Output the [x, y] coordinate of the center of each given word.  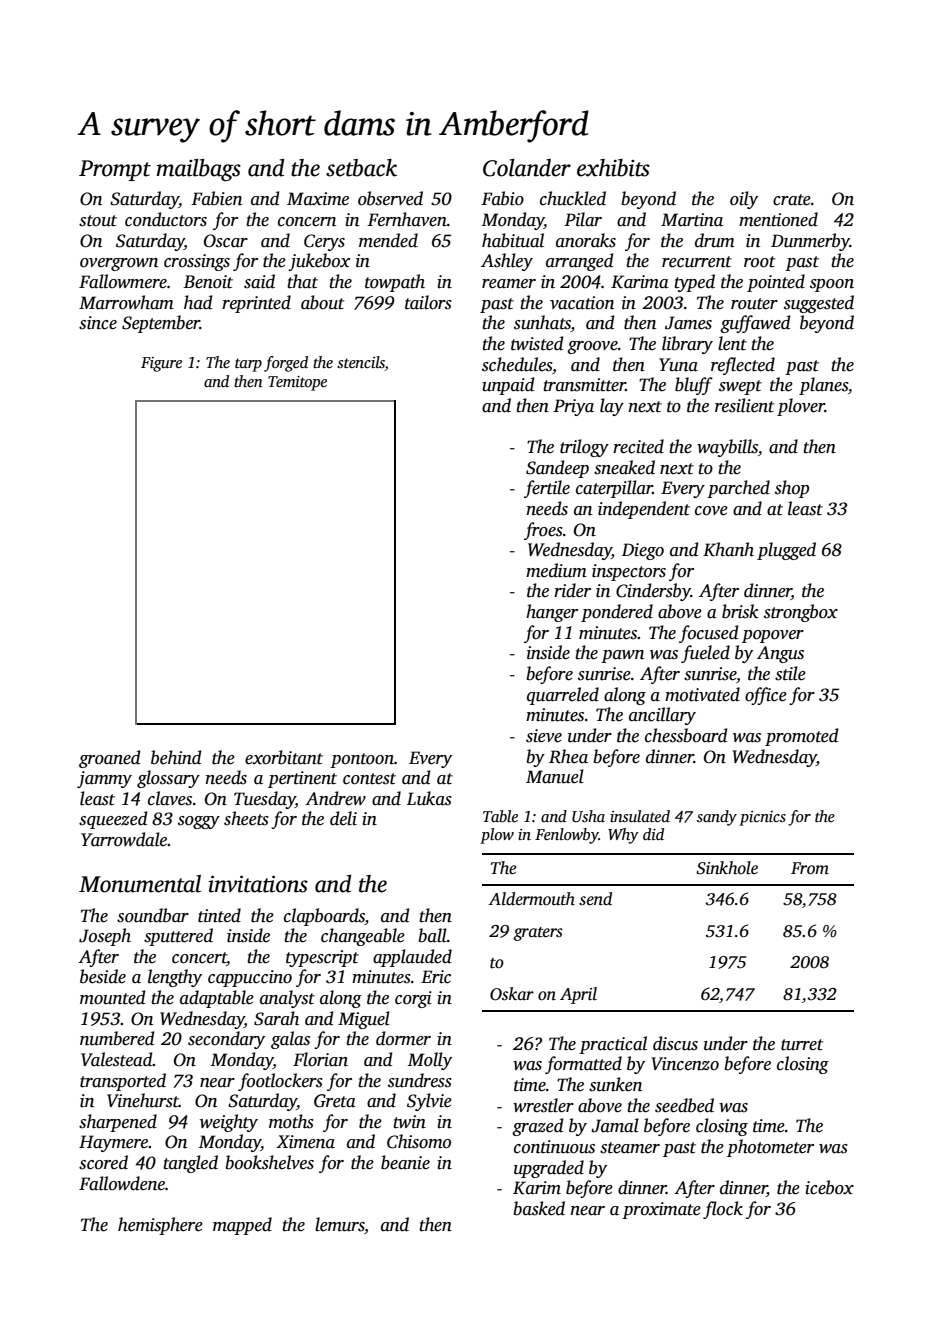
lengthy [175, 978]
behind [176, 757]
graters [538, 934]
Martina [692, 220]
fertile [547, 489]
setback [361, 168]
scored [103, 1162]
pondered [617, 613]
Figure [161, 364]
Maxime [318, 199]
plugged [786, 551]
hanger [552, 613]
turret [802, 1045]
